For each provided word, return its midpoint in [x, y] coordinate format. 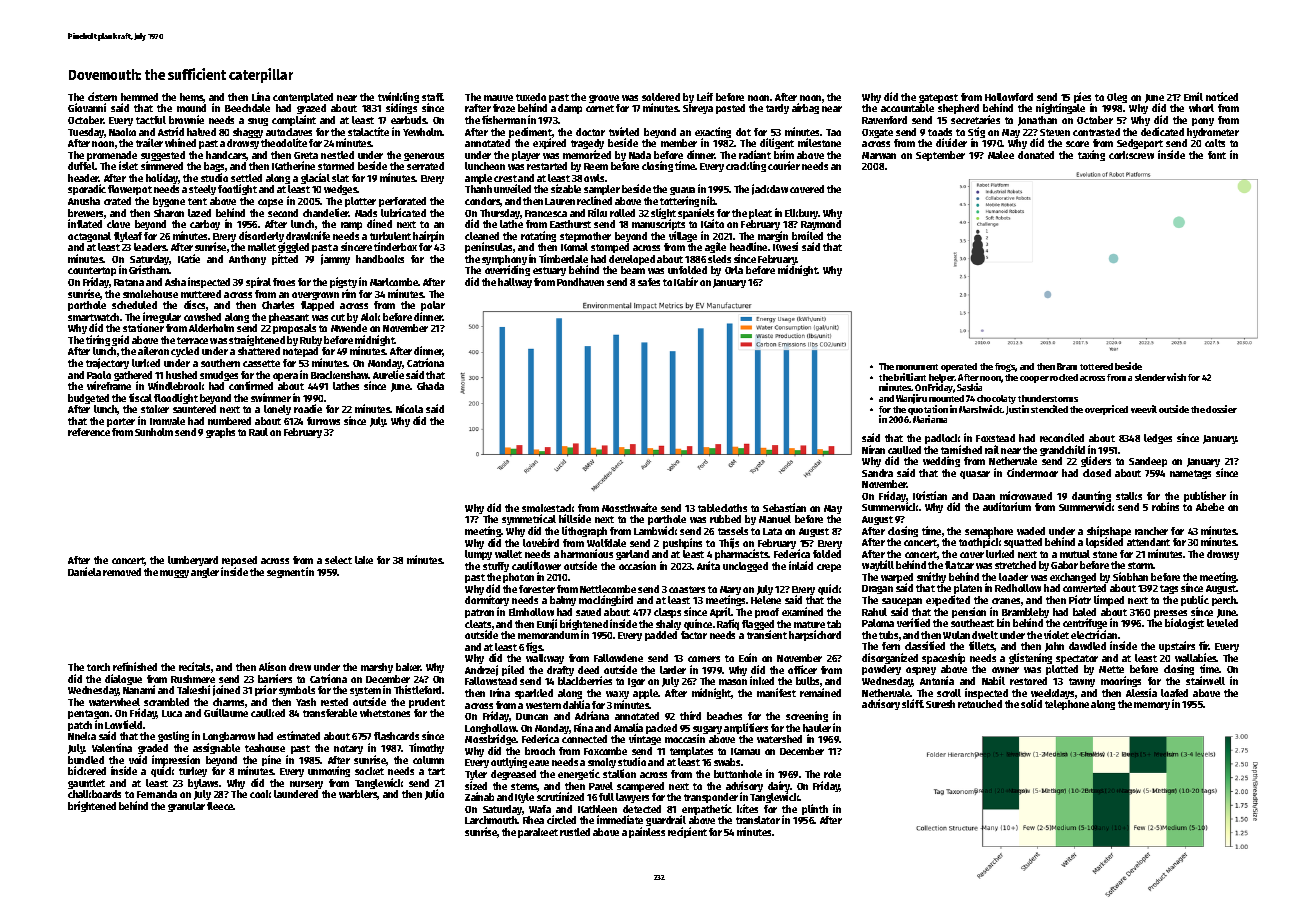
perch [1224, 601]
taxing [1091, 155]
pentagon [88, 714]
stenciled [1049, 409]
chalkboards [94, 794]
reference [89, 432]
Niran [873, 449]
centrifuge [1085, 623]
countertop [92, 272]
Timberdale [563, 258]
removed [122, 572]
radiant [755, 154]
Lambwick [655, 531]
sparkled [534, 694]
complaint [294, 121]
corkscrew [1131, 155]
